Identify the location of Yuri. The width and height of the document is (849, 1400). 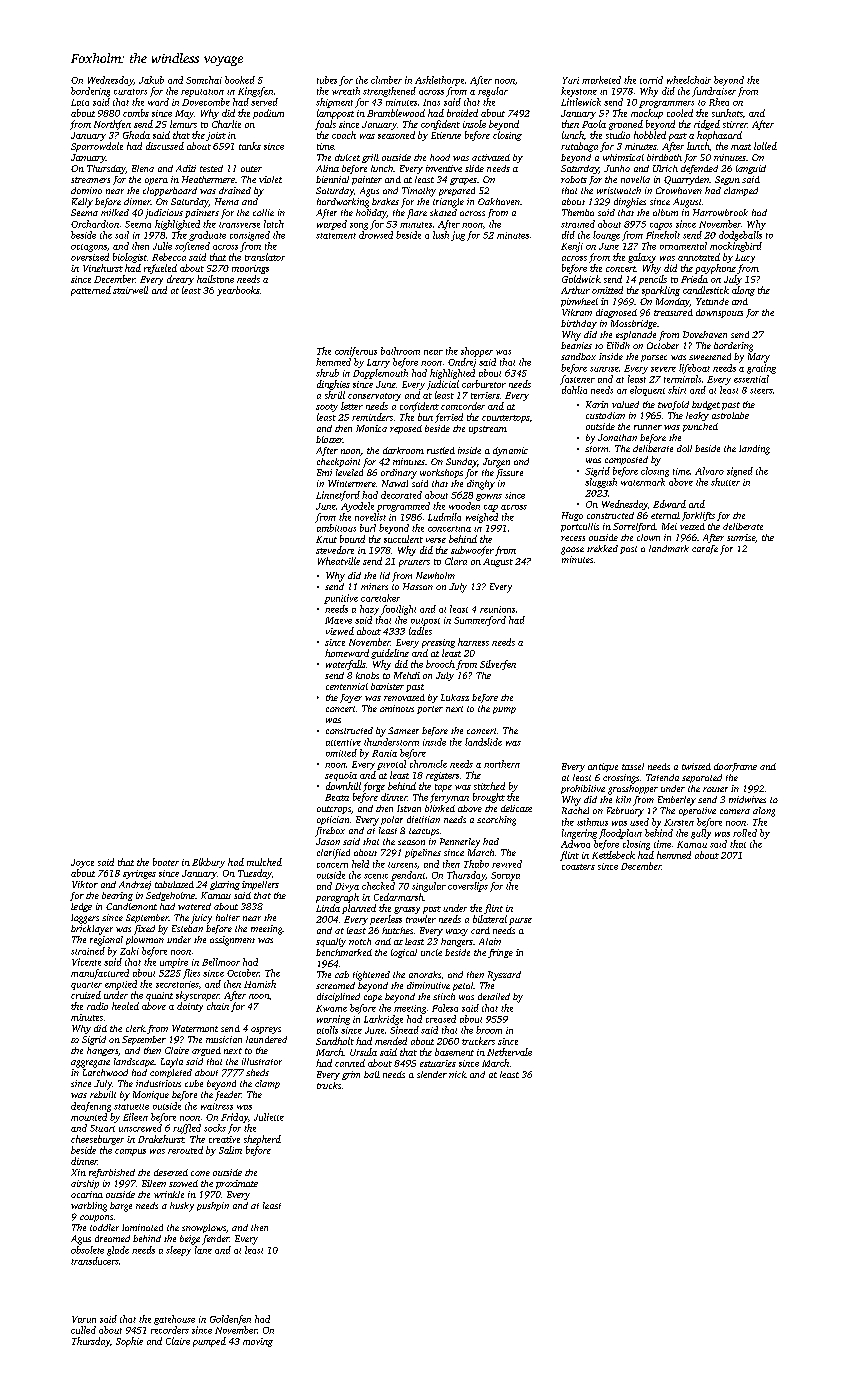
(571, 80).
